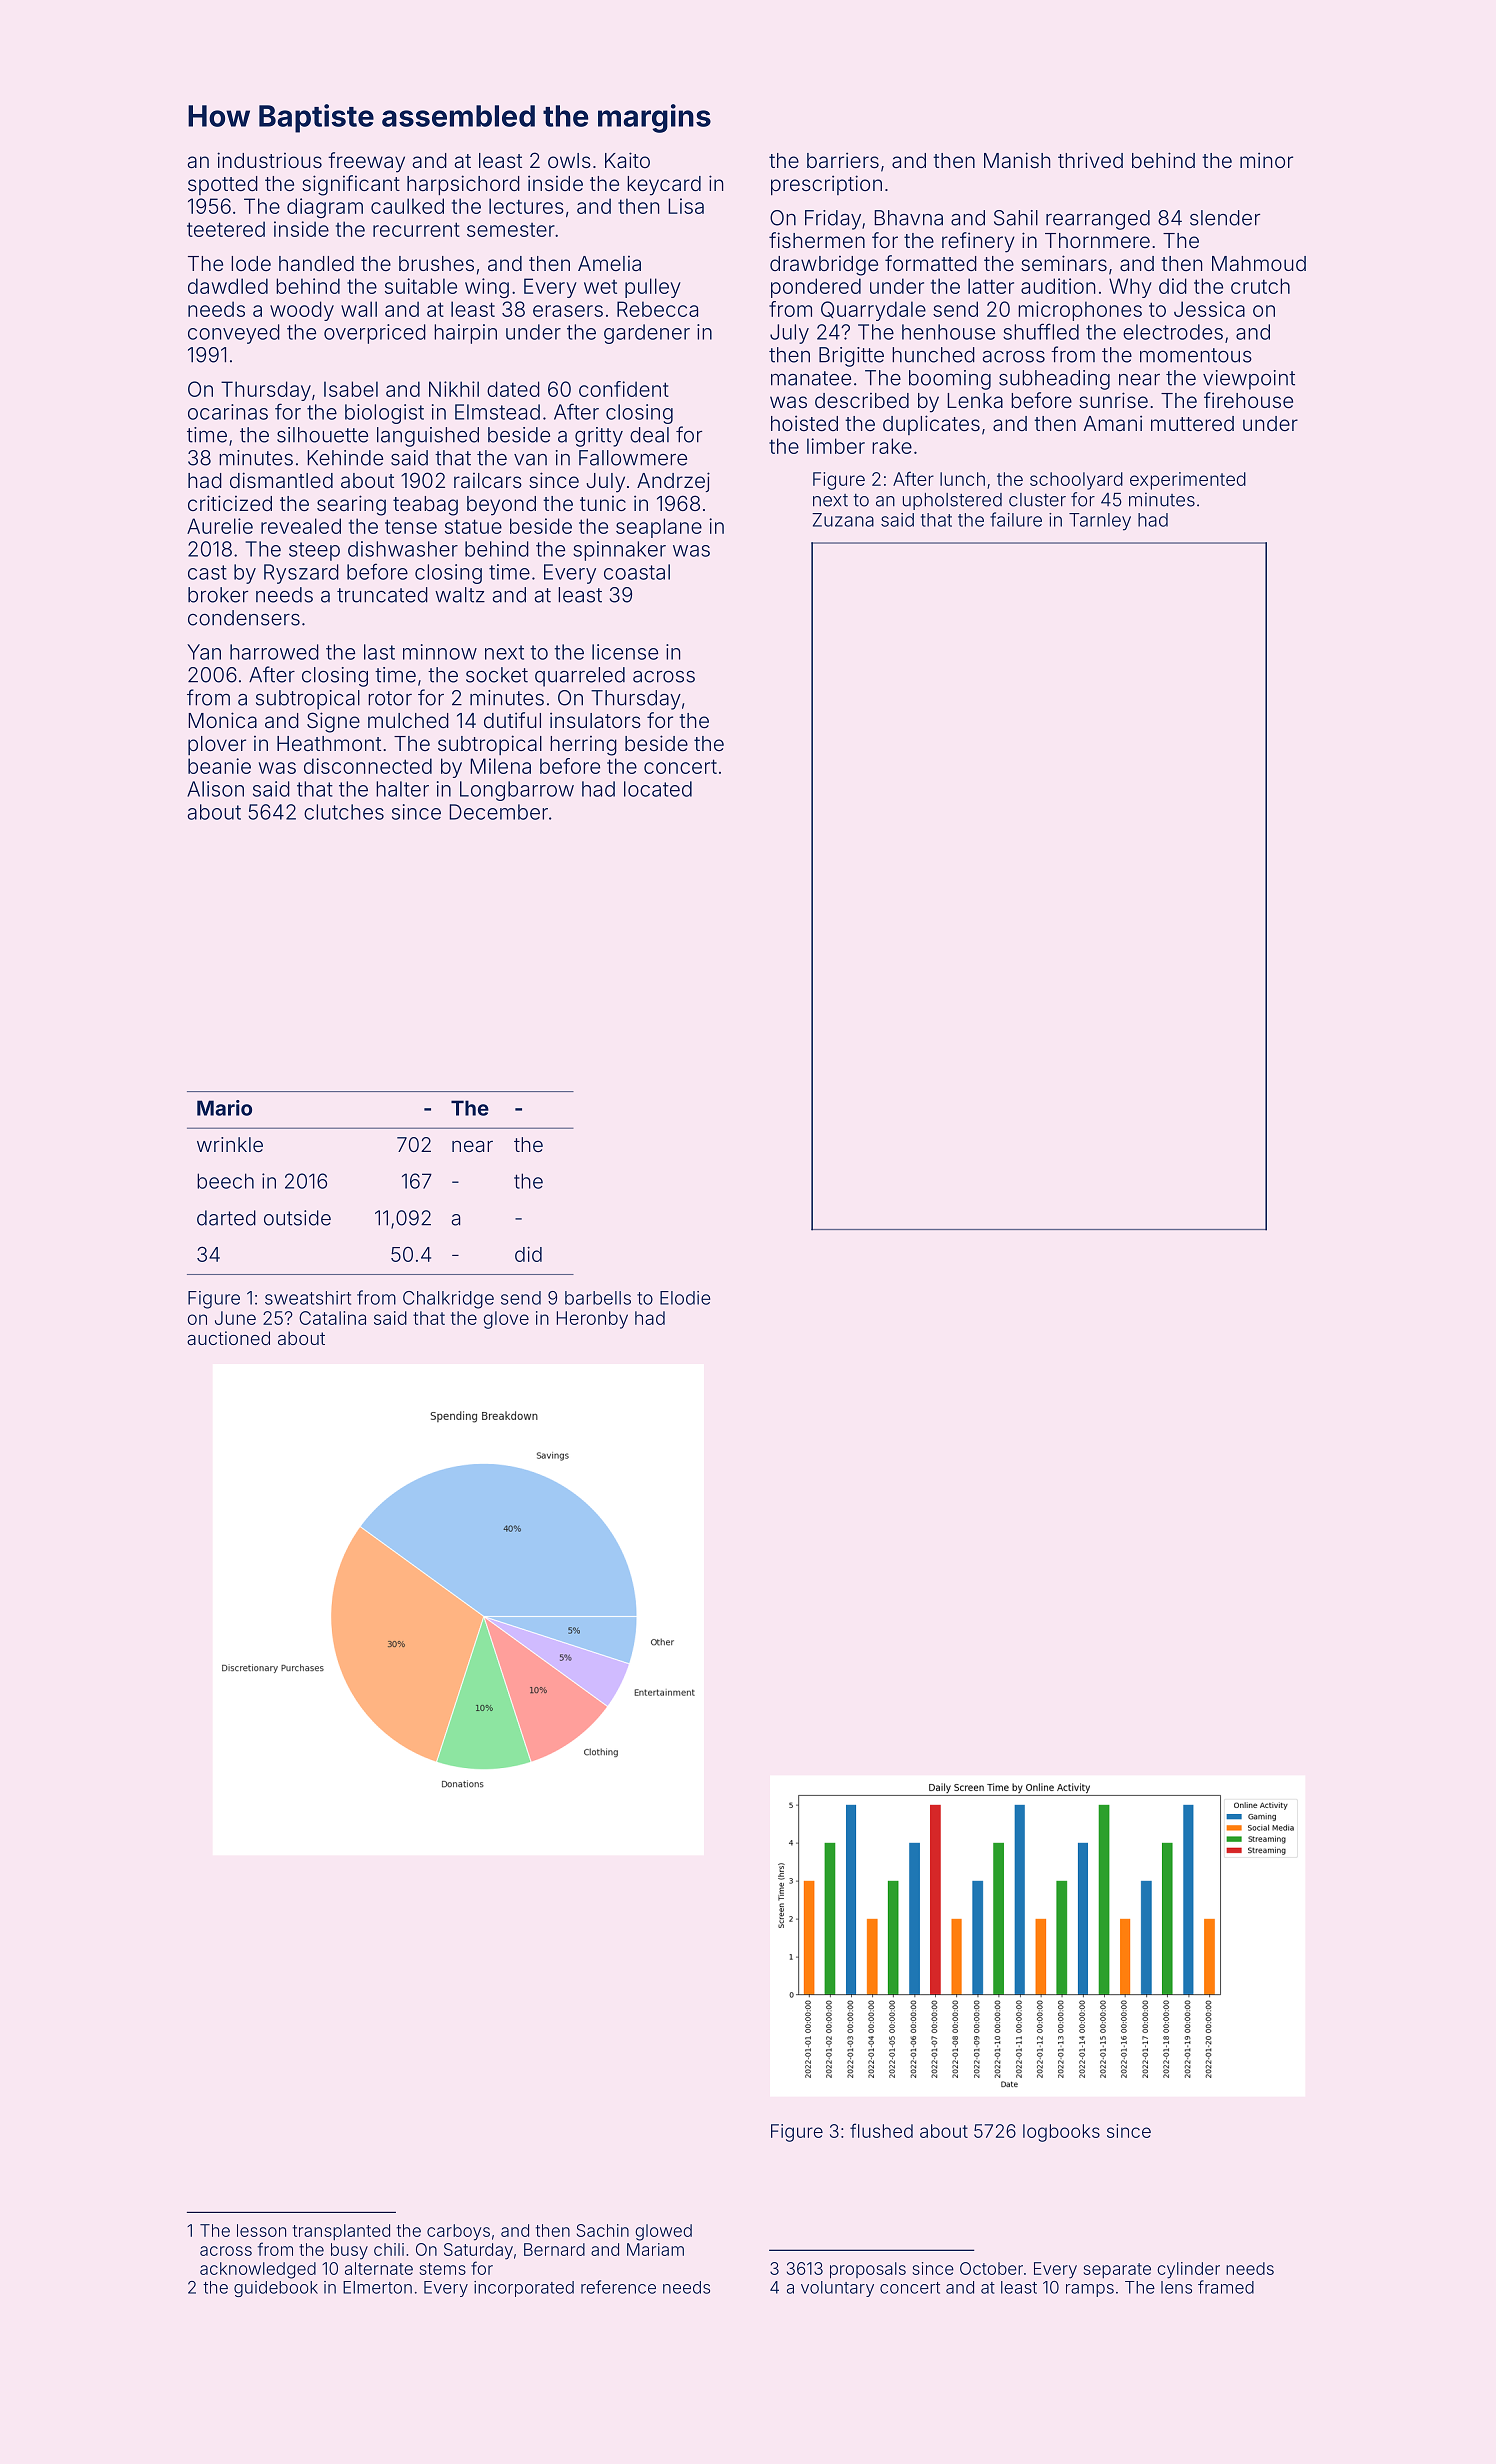 The height and width of the document is (2464, 1496). What do you see at coordinates (1100, 522) in the document?
I see `Tarnley` at bounding box center [1100, 522].
